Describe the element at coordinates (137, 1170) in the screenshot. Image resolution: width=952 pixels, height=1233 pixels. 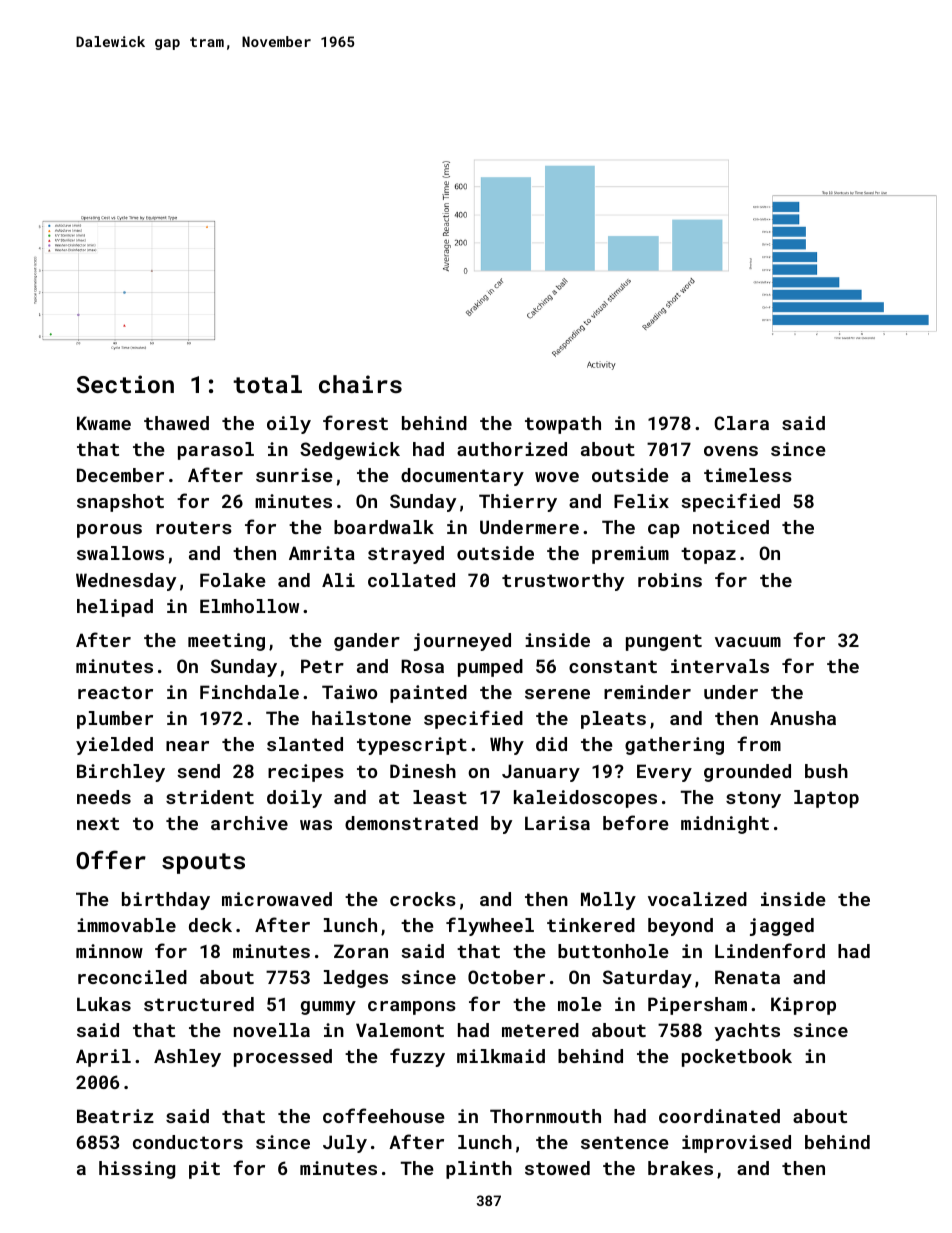
I see `hissing` at that location.
